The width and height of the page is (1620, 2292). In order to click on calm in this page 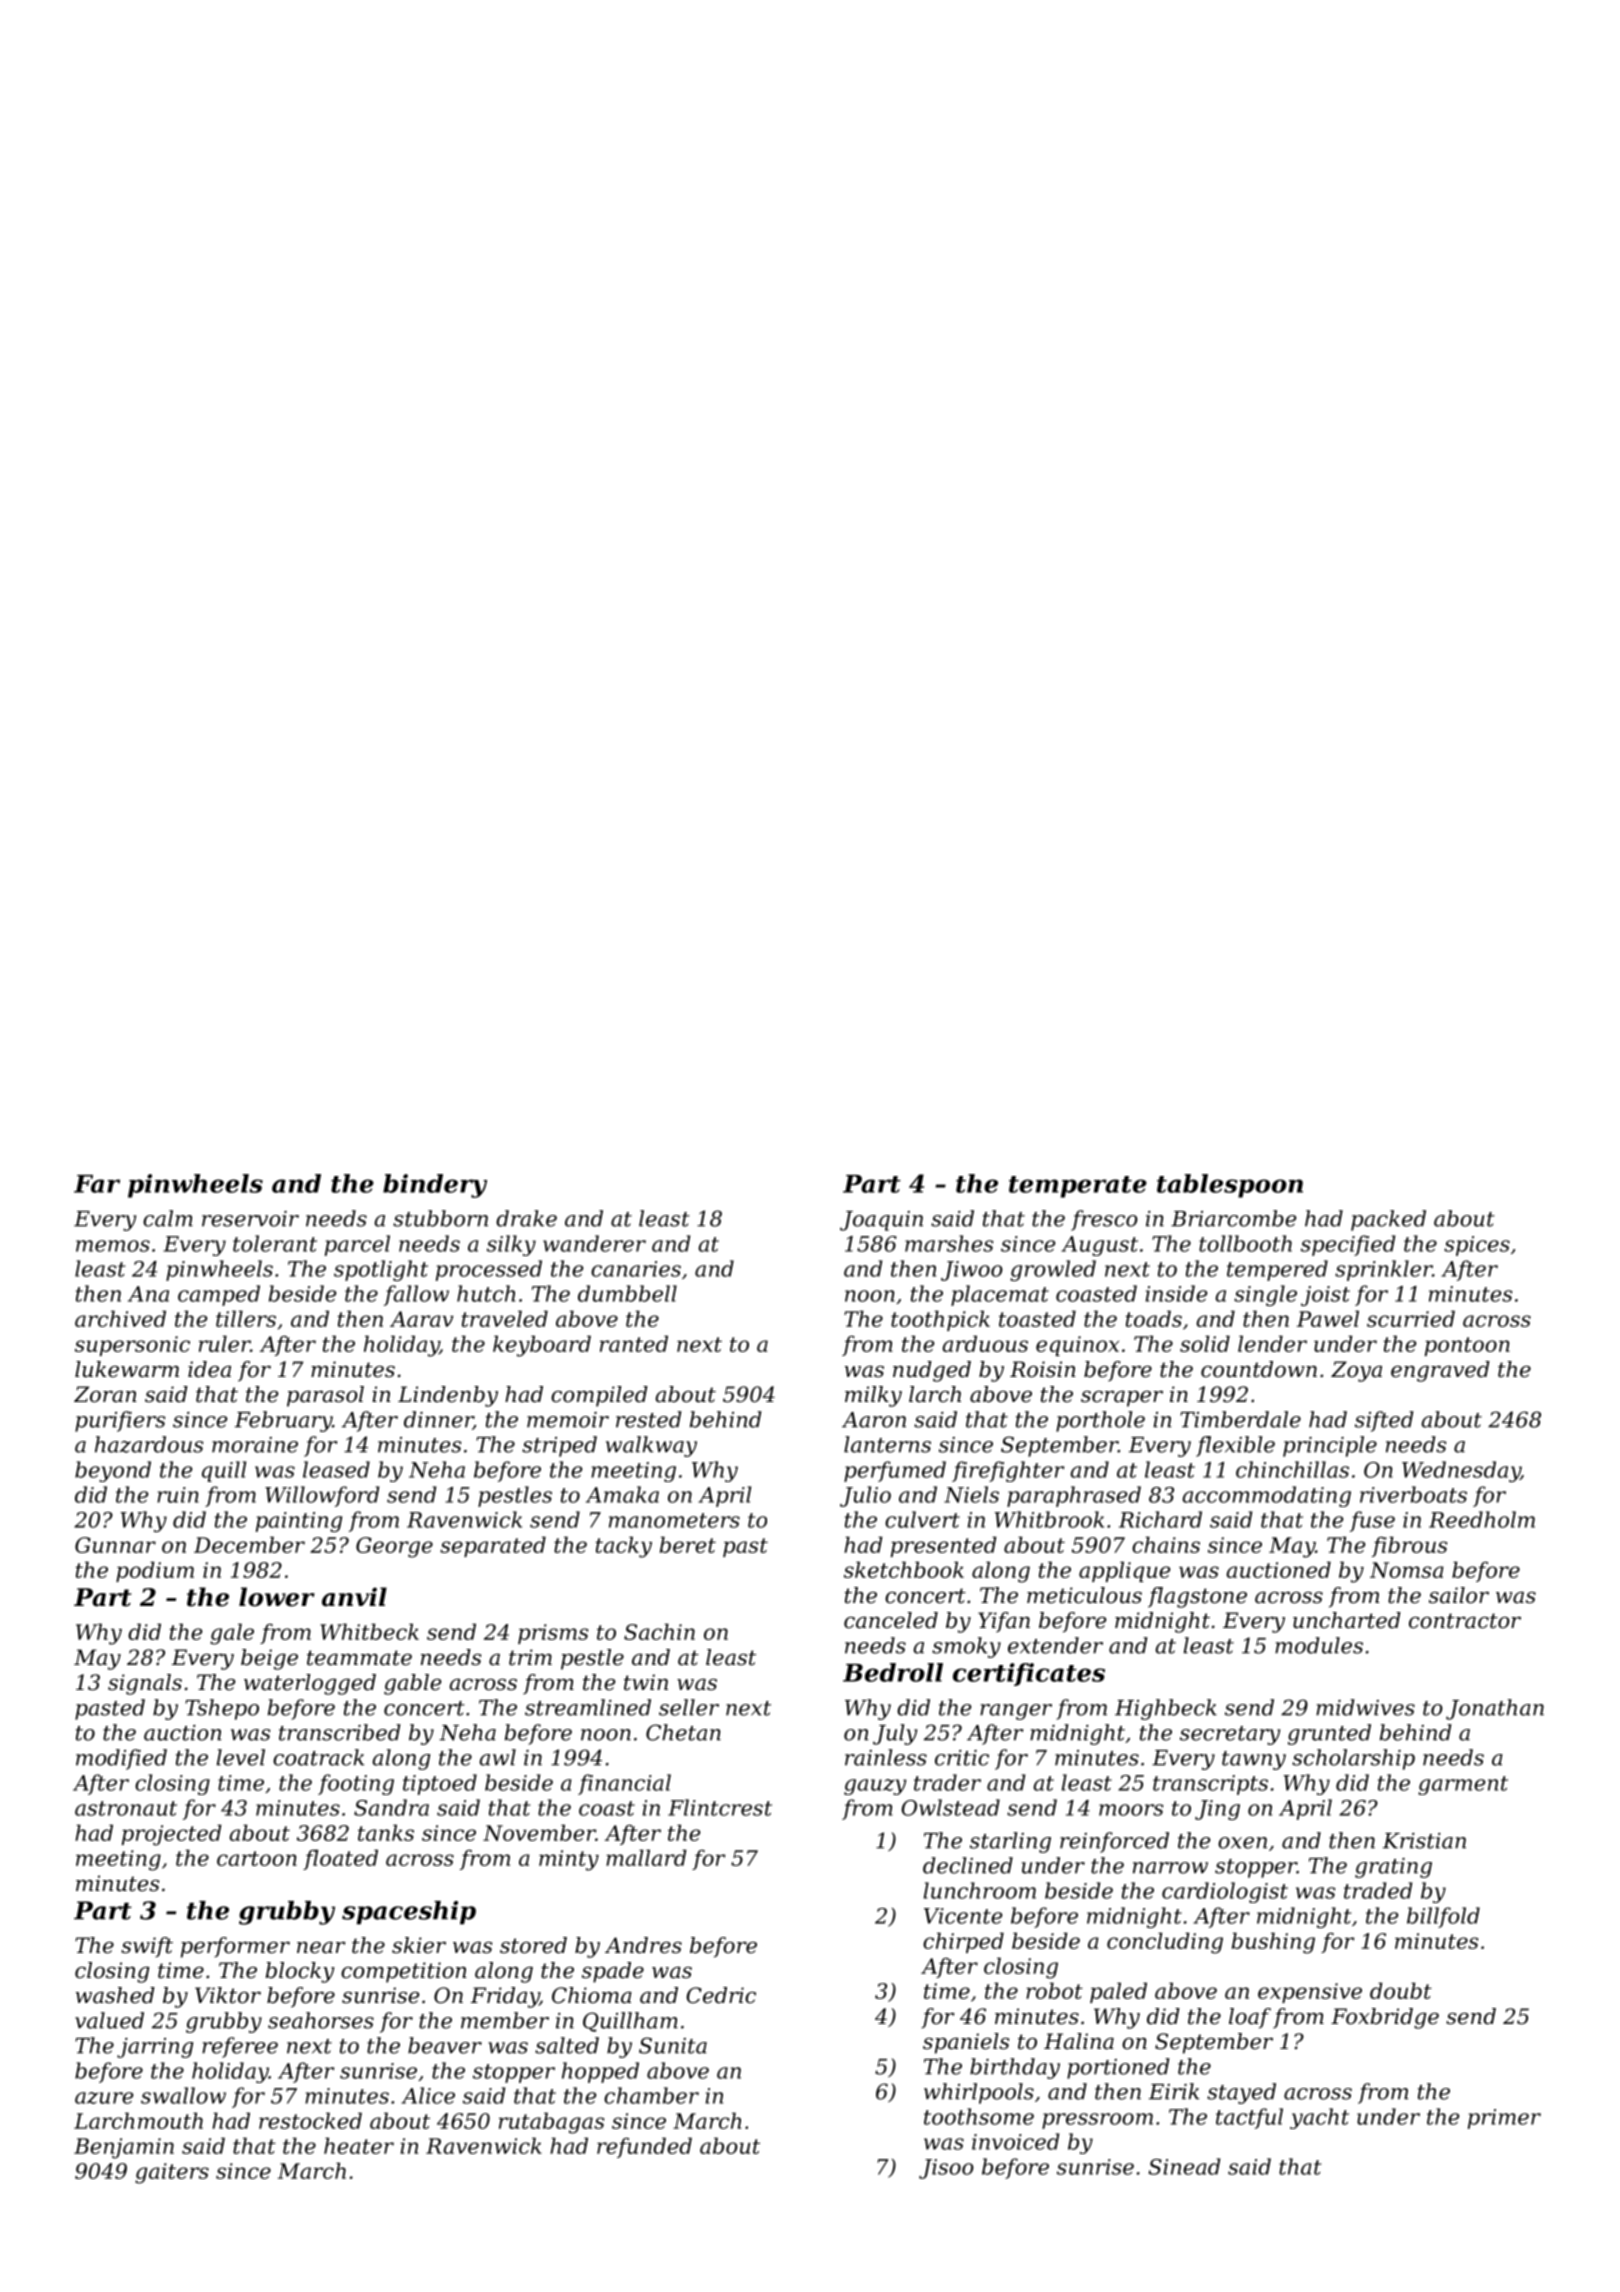, I will do `click(168, 1218)`.
